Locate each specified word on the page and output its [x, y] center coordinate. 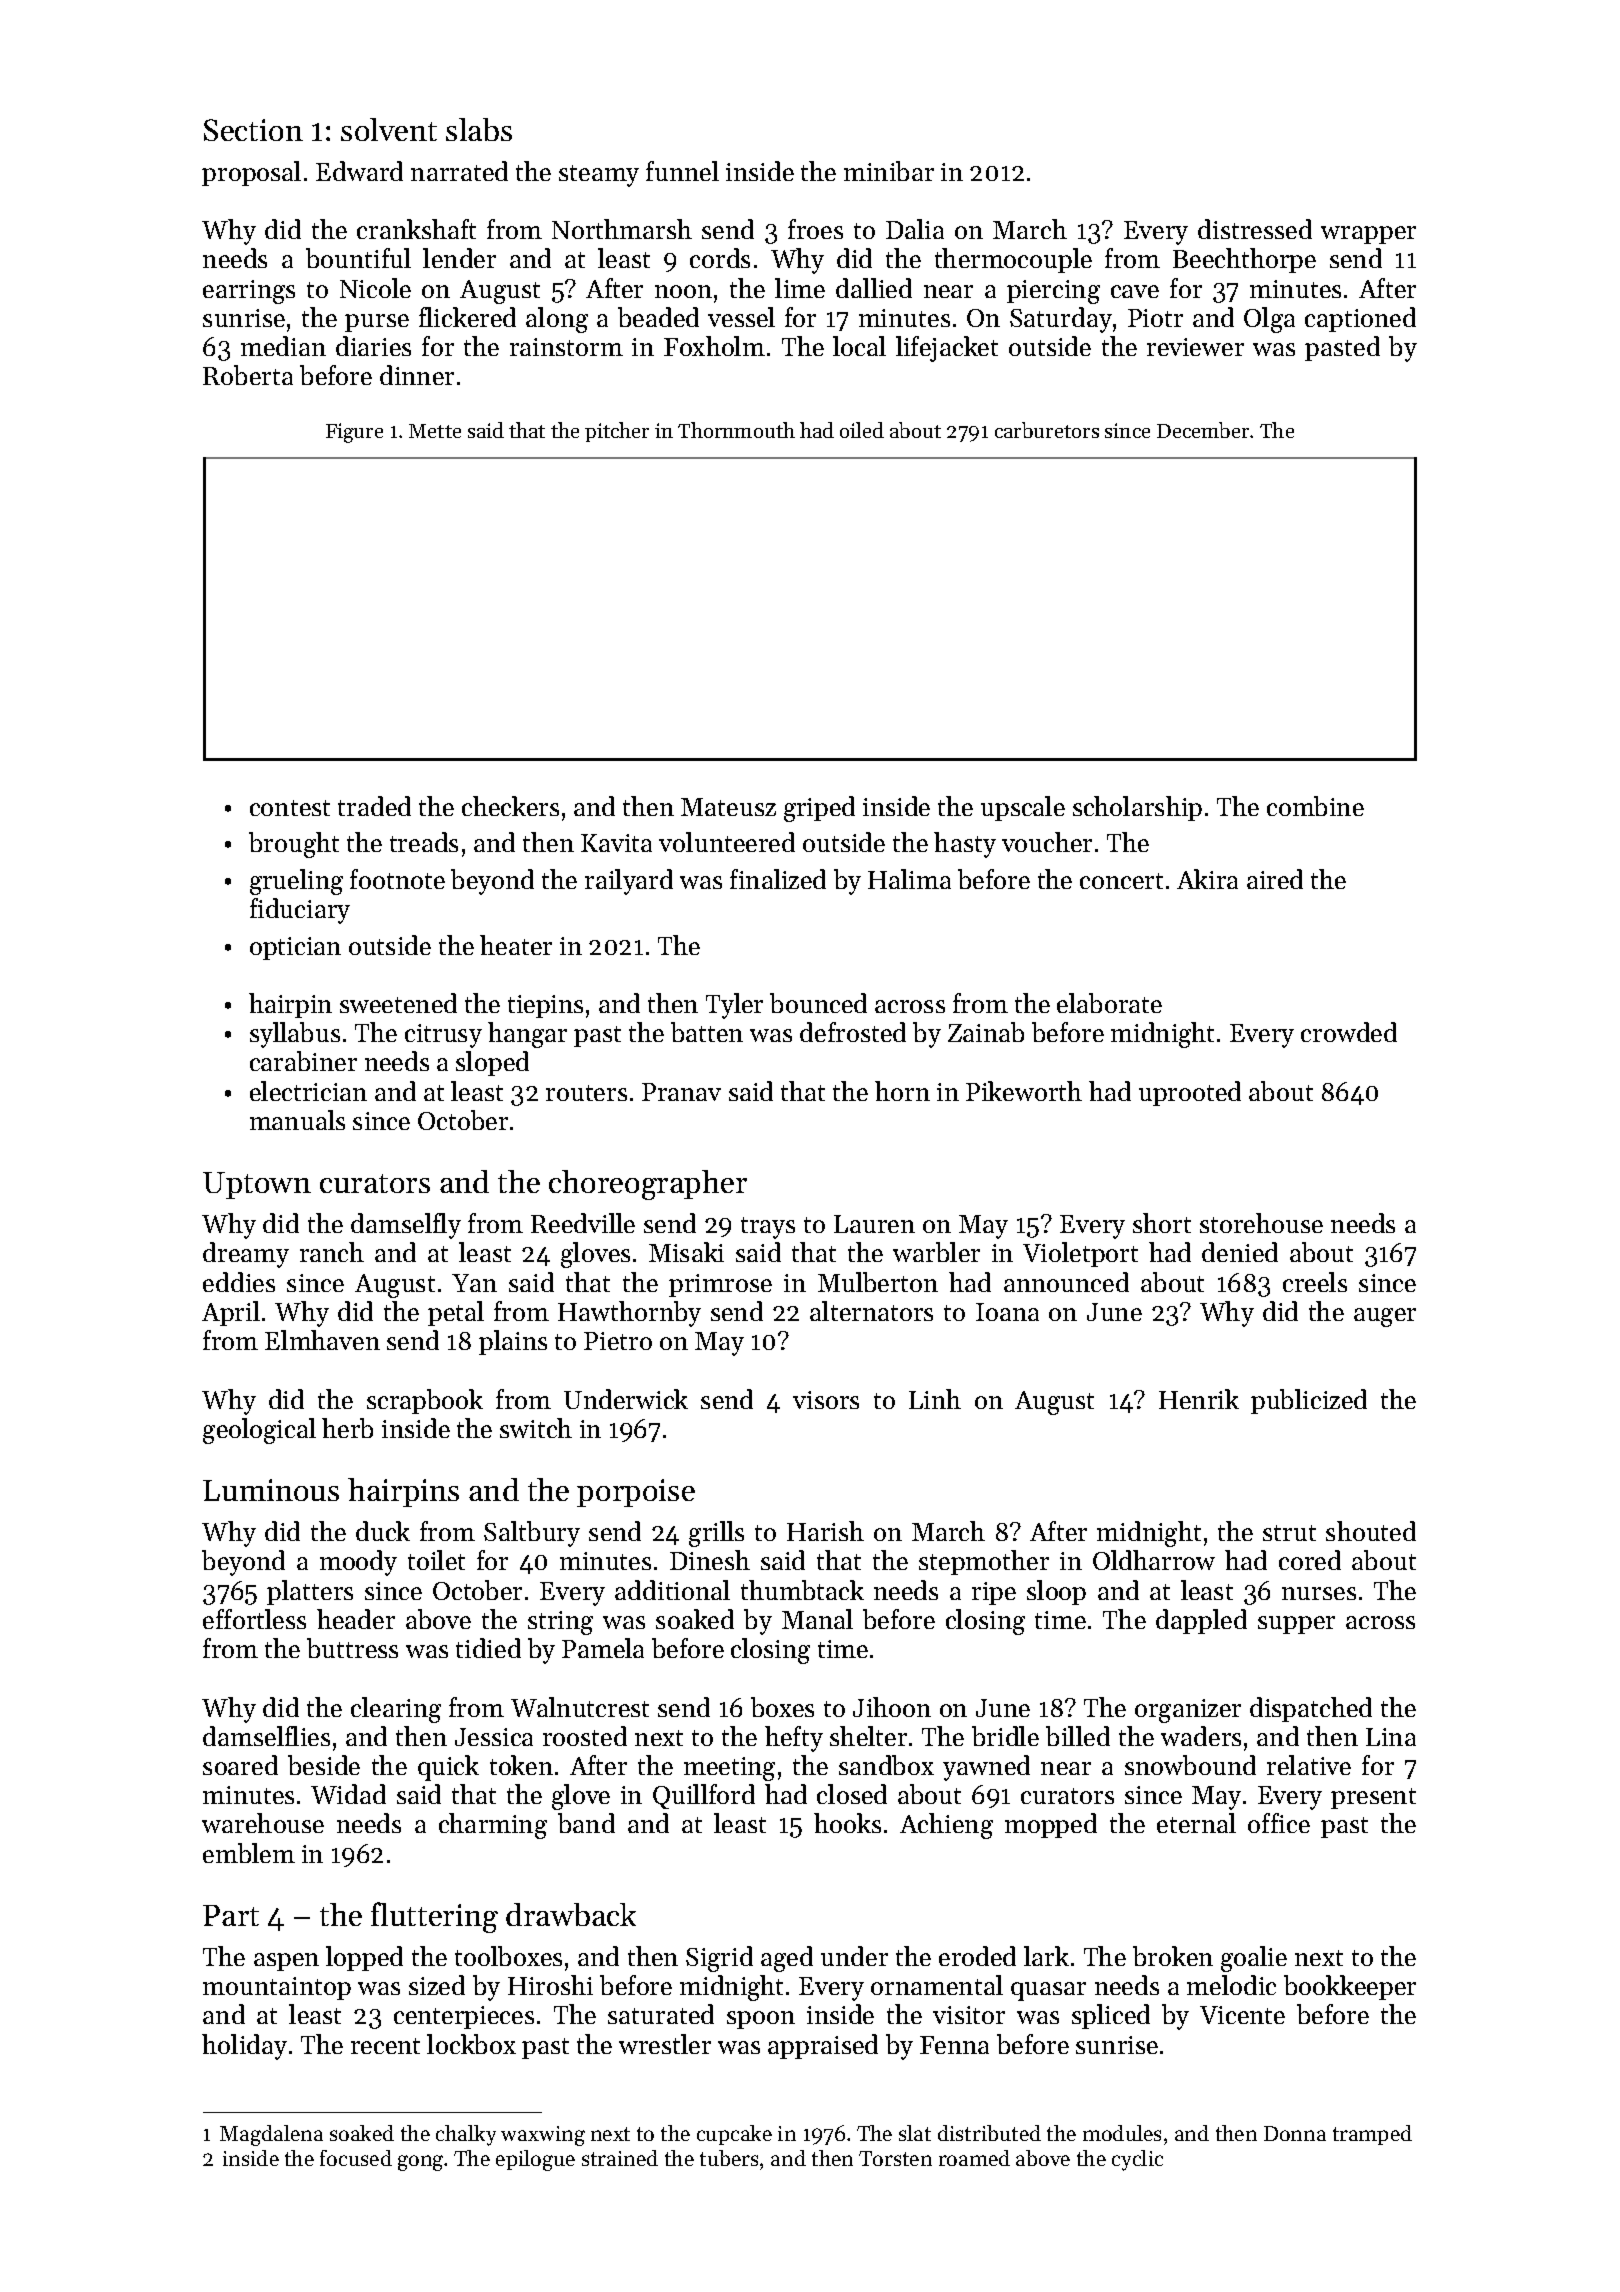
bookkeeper [1350, 1987]
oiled [862, 430]
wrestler [665, 2044]
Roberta [248, 375]
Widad [348, 1794]
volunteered [727, 842]
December [1203, 430]
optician [295, 948]
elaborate [1109, 1003]
